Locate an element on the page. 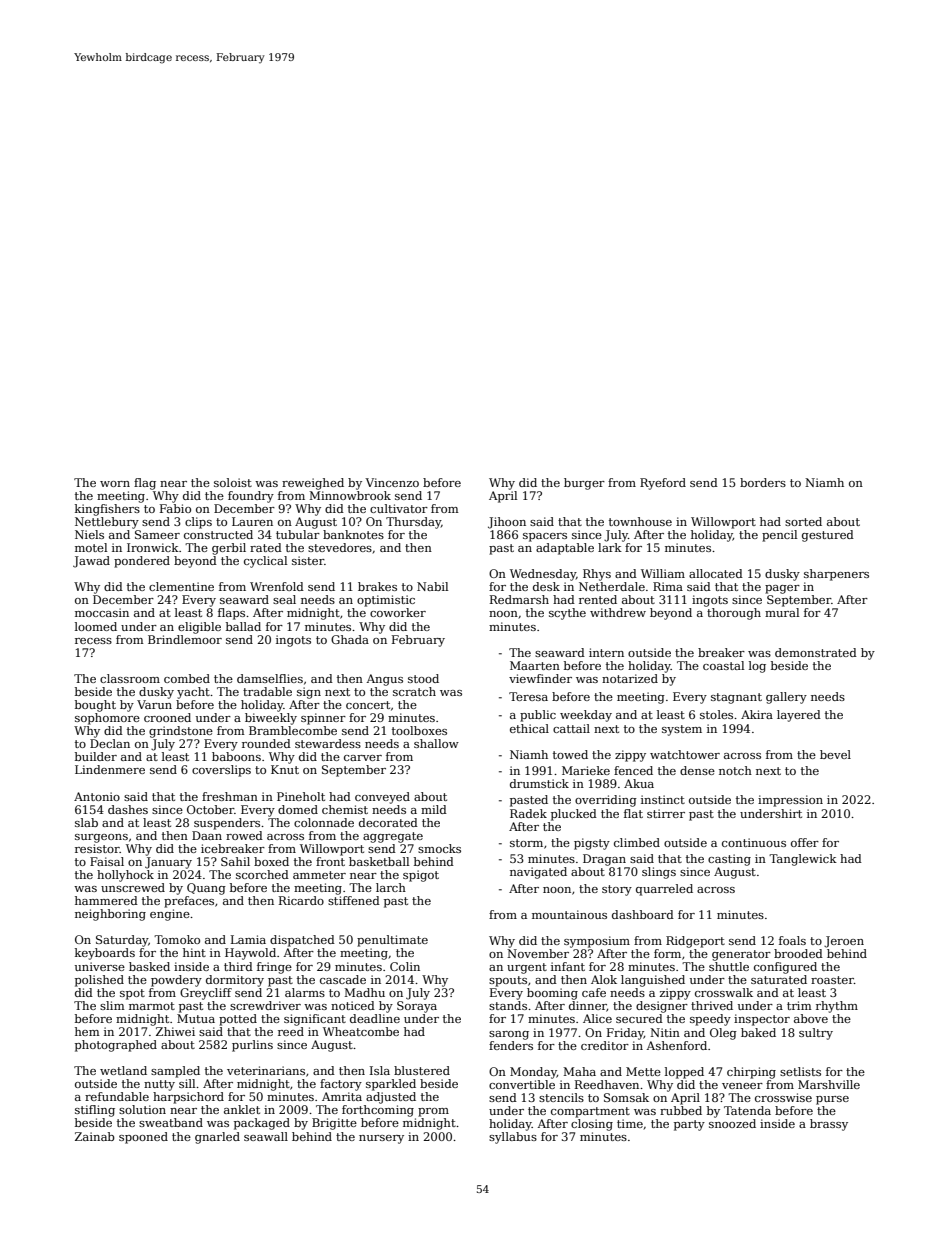 The height and width of the document is (1233, 952). freshman is located at coordinates (230, 796).
